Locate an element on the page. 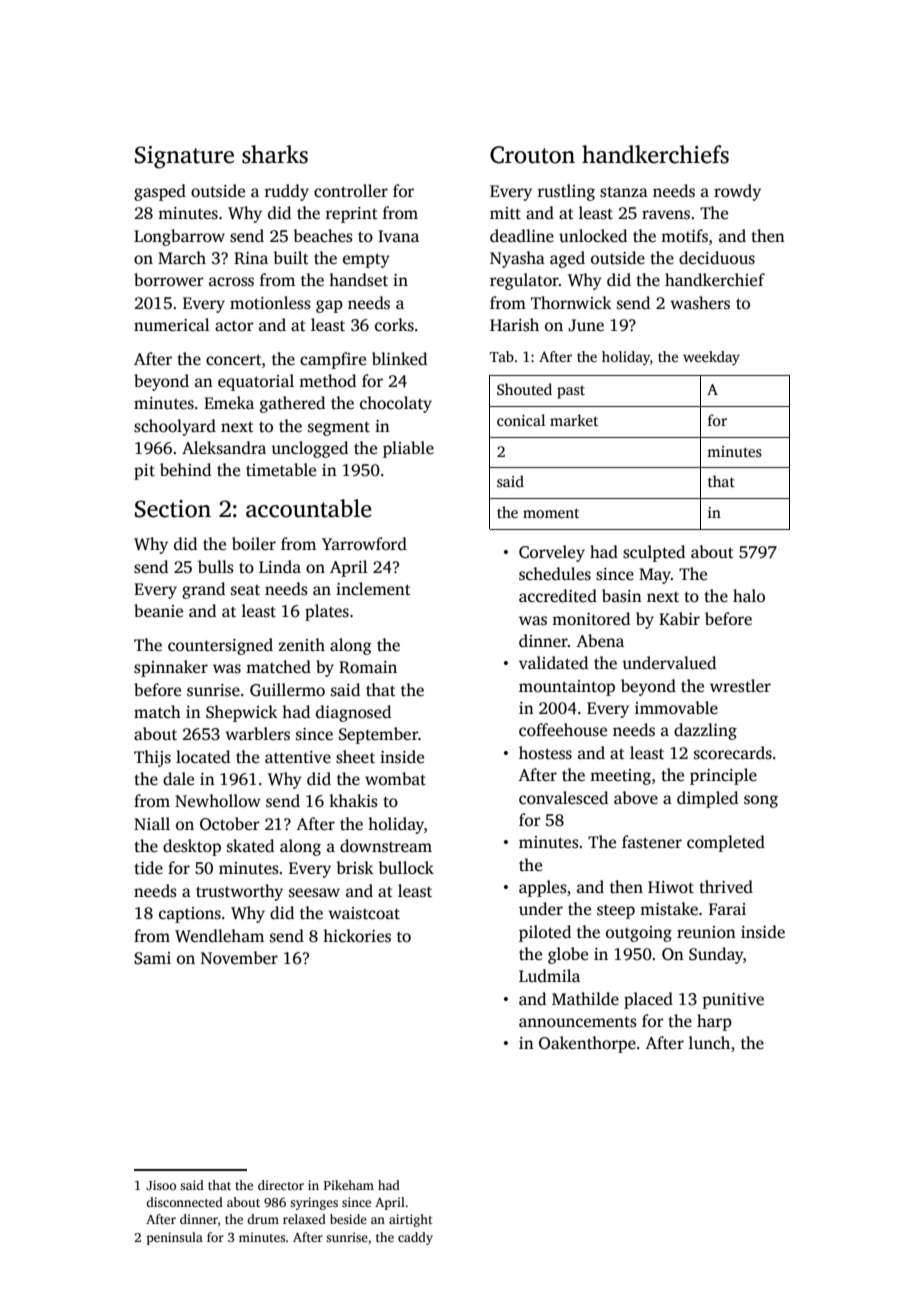 The width and height of the document is (924, 1311). song is located at coordinates (761, 801).
